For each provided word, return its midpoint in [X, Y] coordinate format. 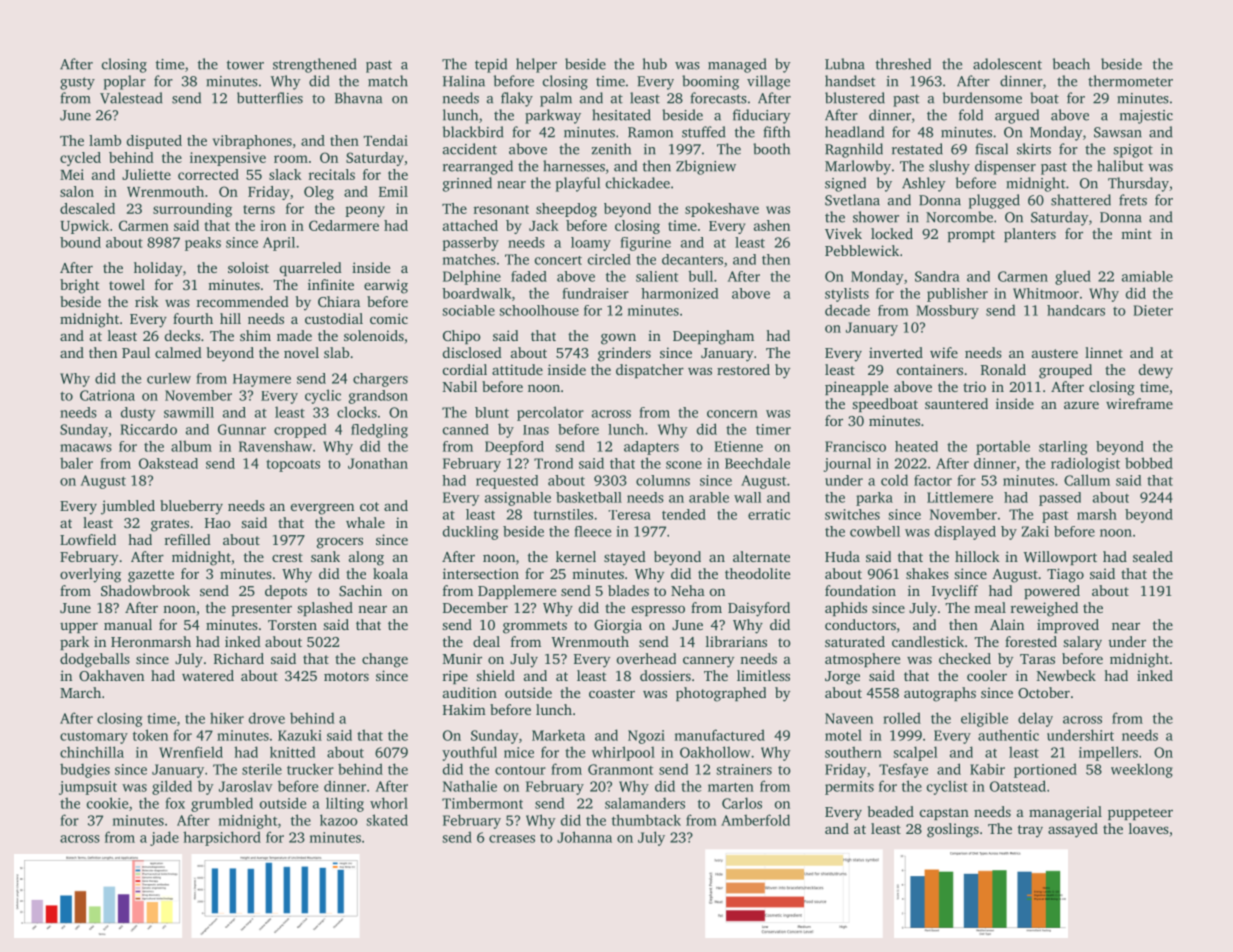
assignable [518, 499]
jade [164, 838]
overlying [90, 575]
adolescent [1007, 64]
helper [536, 65]
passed [1060, 499]
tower [245, 65]
